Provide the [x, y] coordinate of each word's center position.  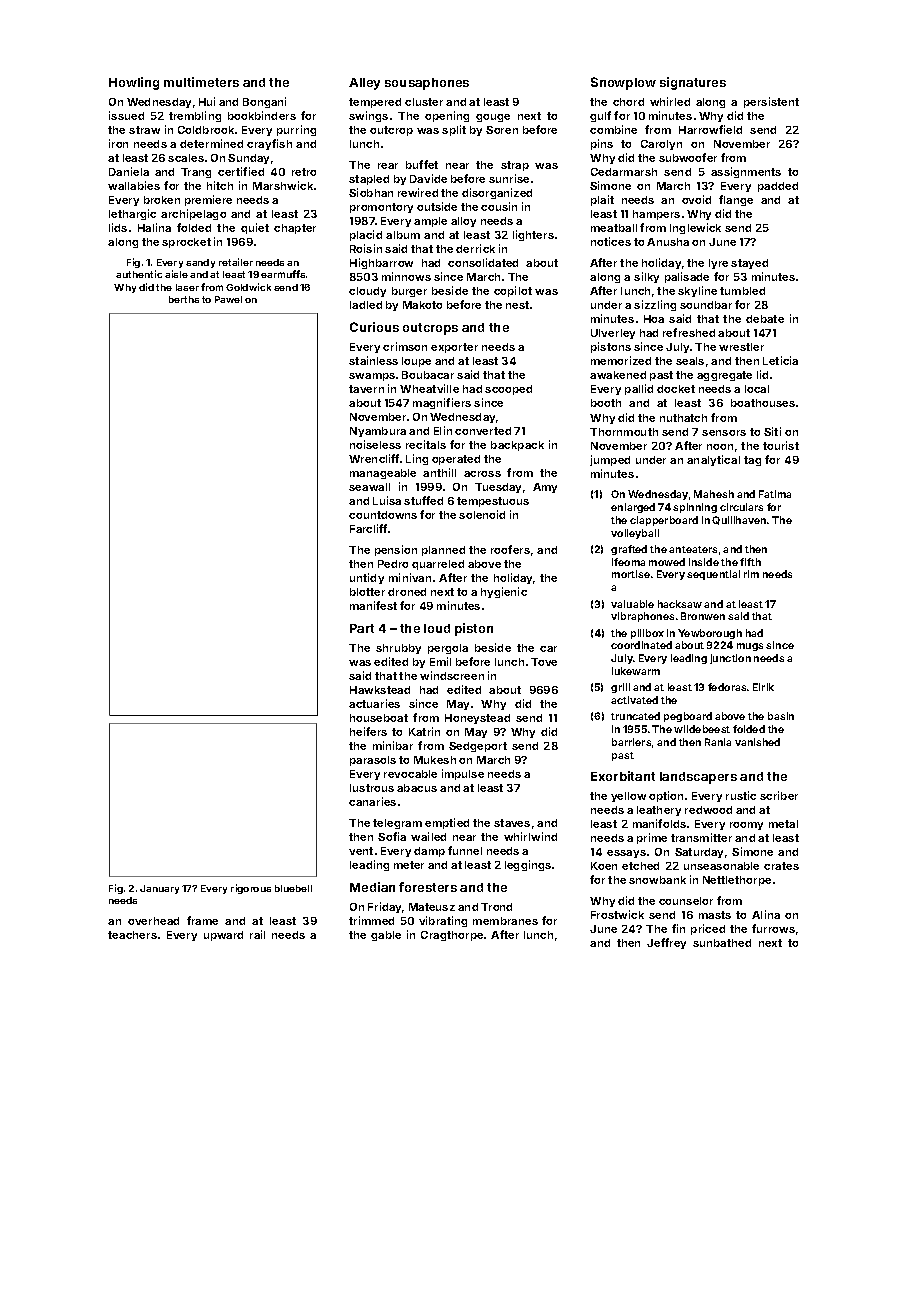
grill [620, 688]
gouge [493, 118]
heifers [368, 731]
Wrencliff [374, 458]
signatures [693, 83]
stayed [749, 264]
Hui [207, 101]
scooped [508, 390]
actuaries [374, 703]
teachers [132, 935]
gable [386, 936]
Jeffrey [666, 943]
